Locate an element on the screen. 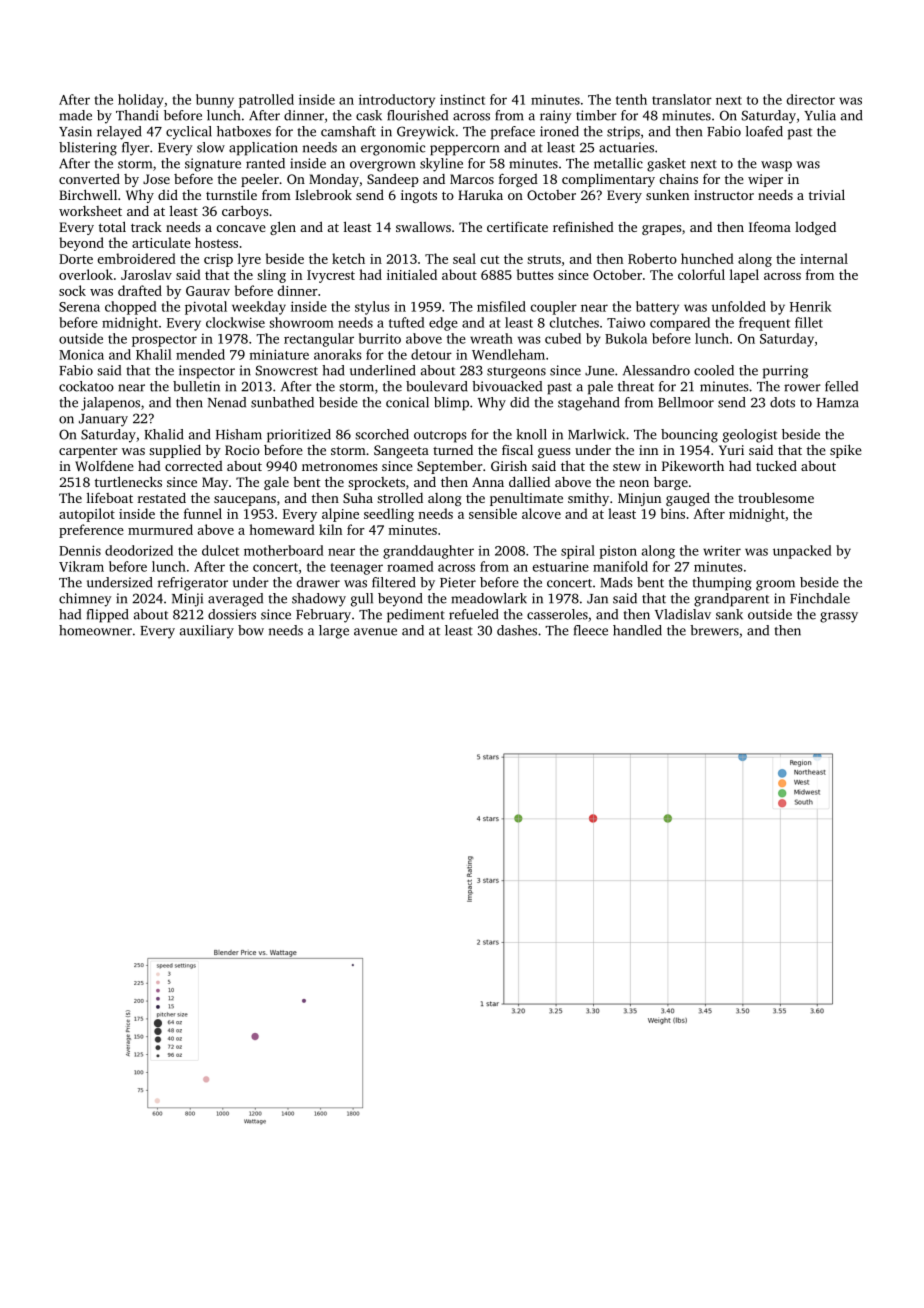 The width and height of the screenshot is (924, 1308). instinct is located at coordinates (462, 99).
